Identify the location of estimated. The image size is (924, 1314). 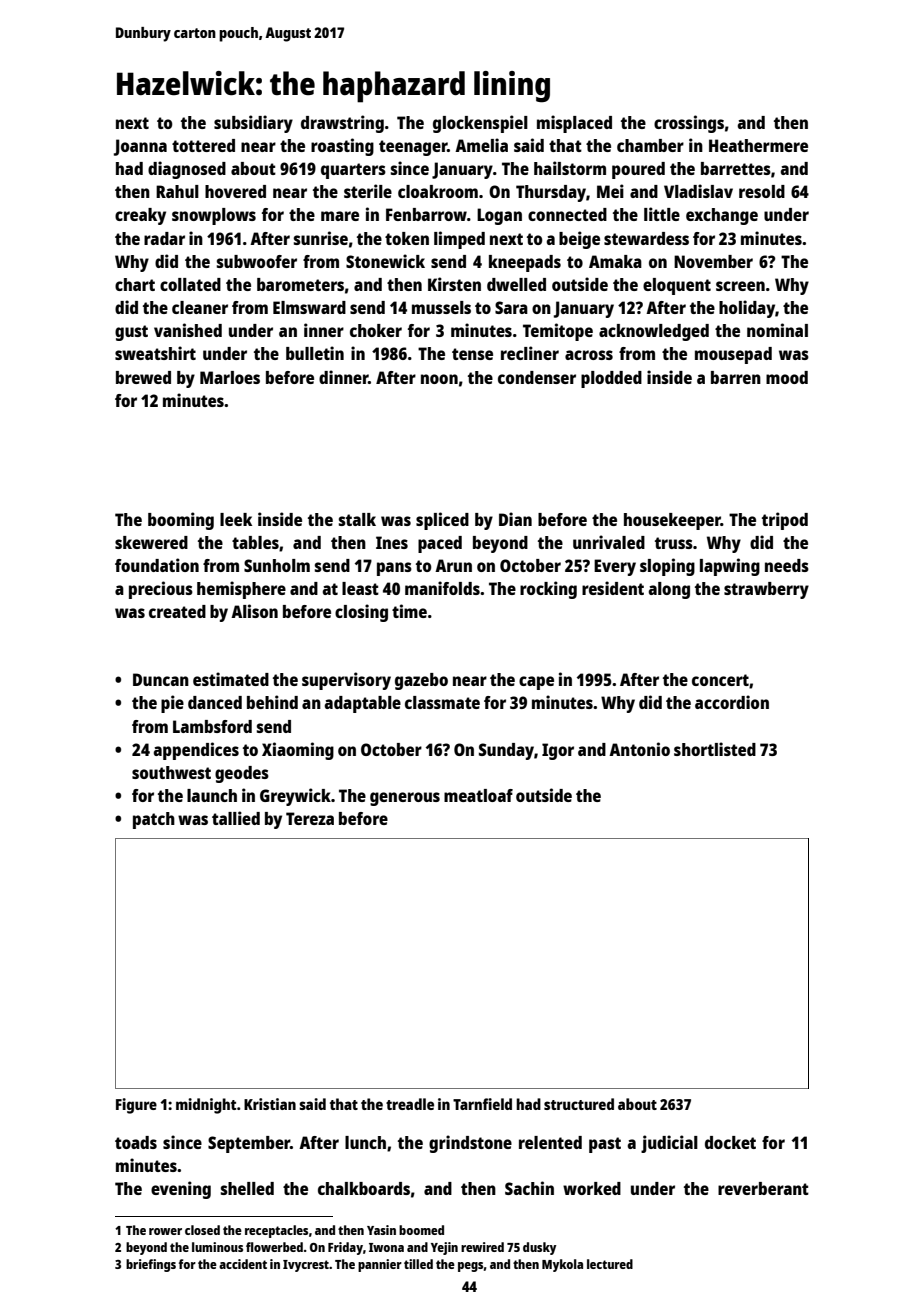
(231, 679).
